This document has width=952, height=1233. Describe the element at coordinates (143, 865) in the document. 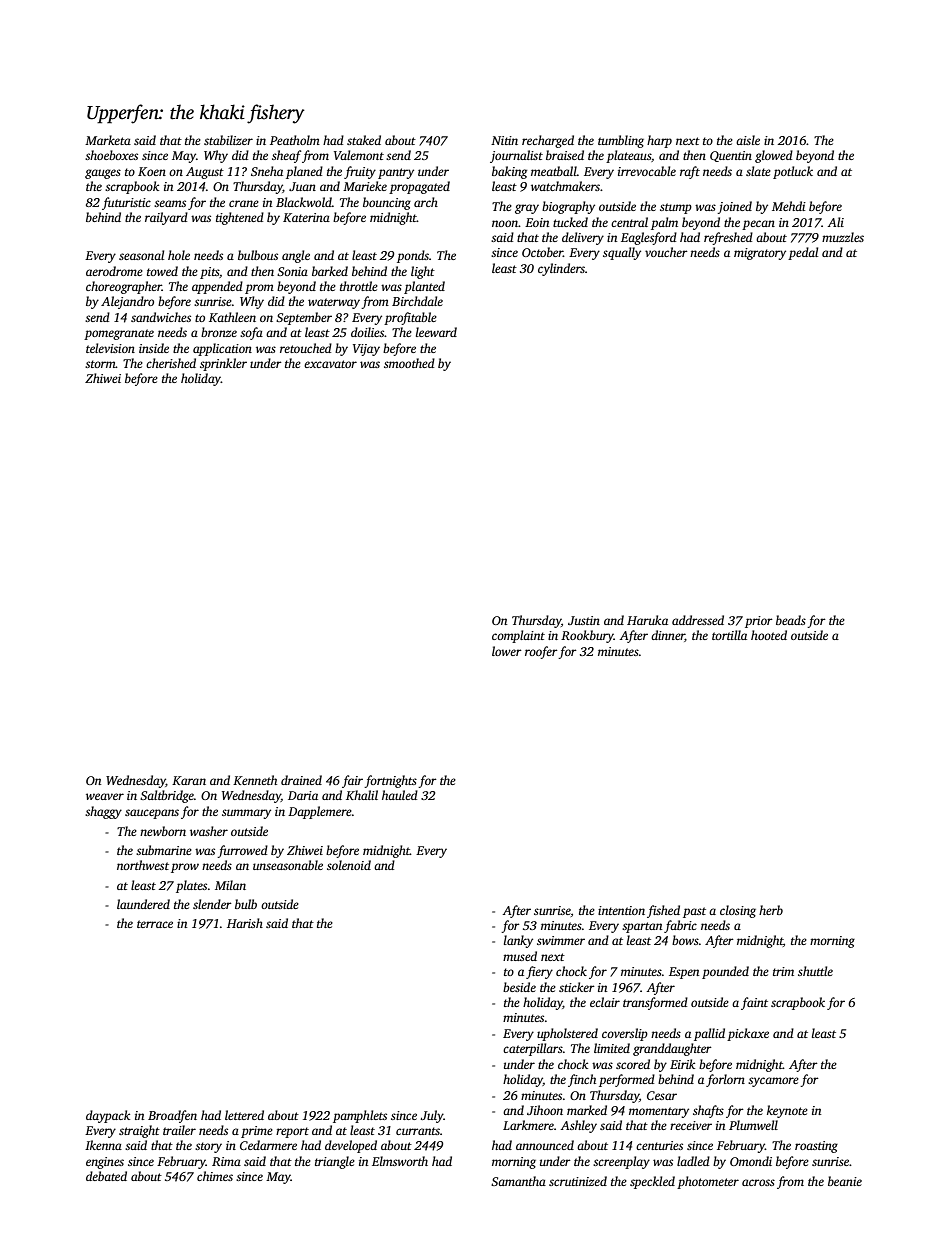

I see `northwest` at that location.
